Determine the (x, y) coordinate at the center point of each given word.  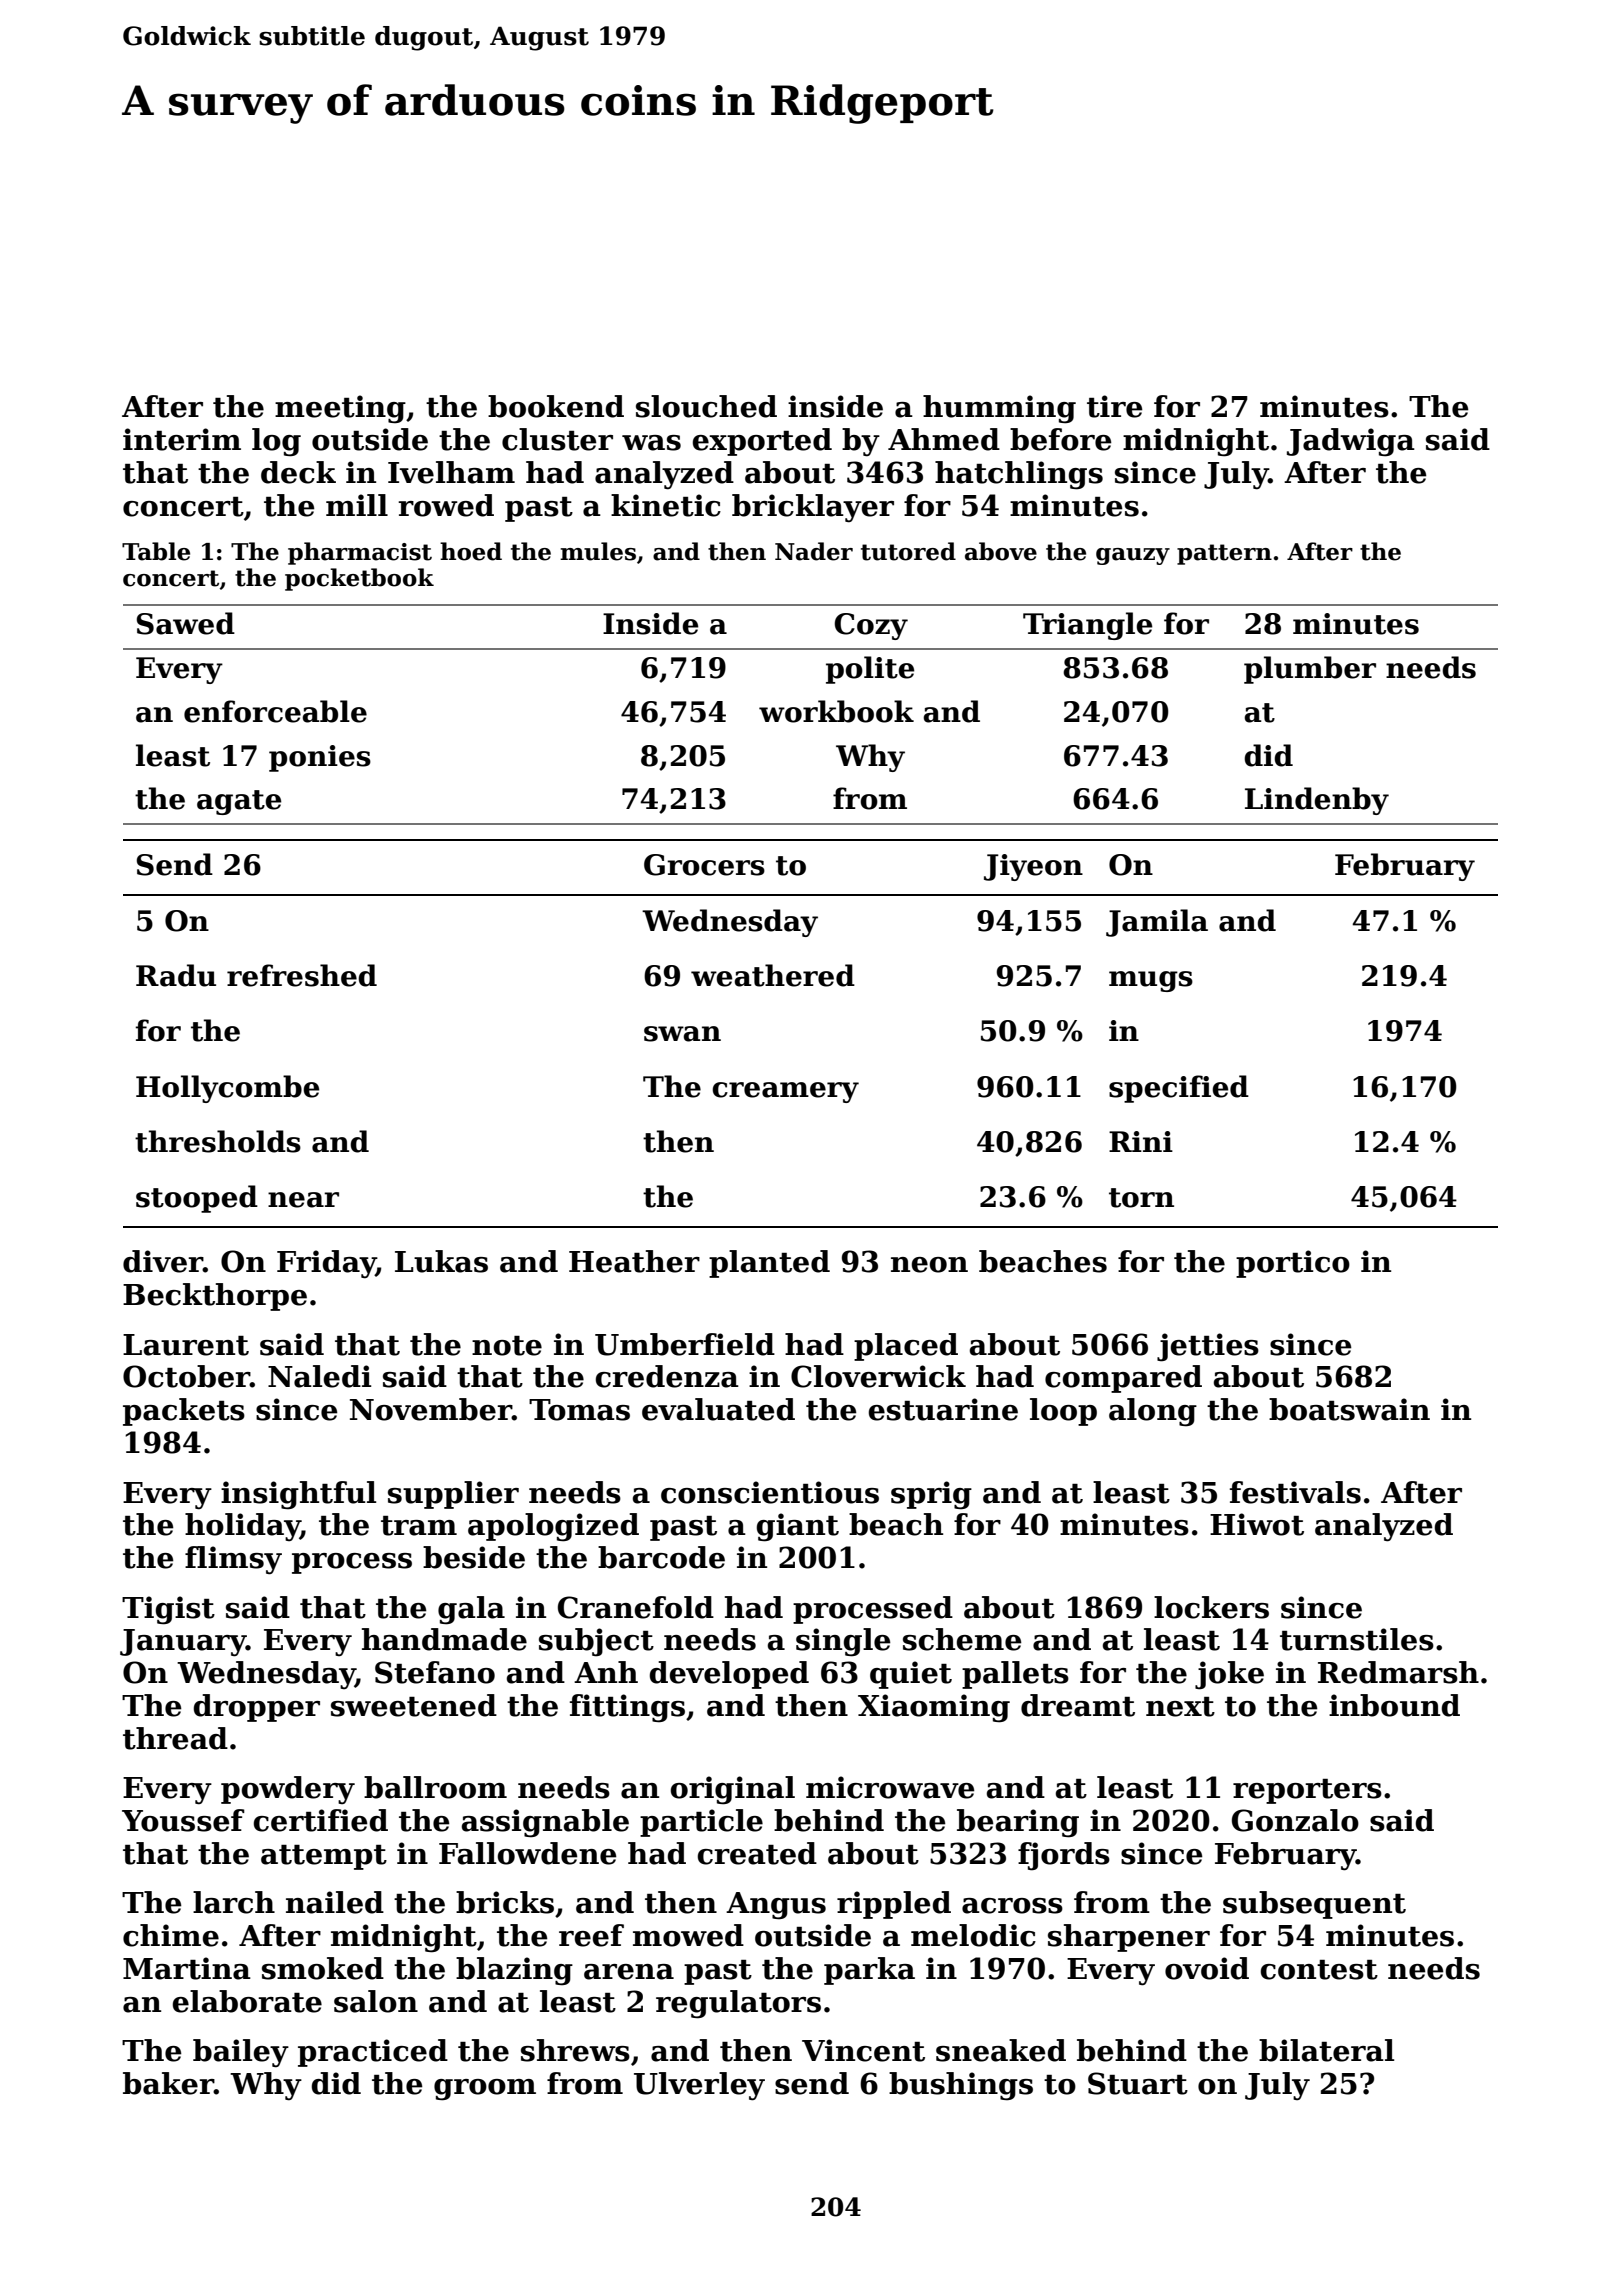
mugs (1151, 981)
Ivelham (451, 472)
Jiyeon (1033, 867)
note (507, 1346)
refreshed (302, 975)
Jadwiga (1351, 442)
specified (1179, 1089)
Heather (634, 1261)
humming (999, 409)
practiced (373, 2053)
